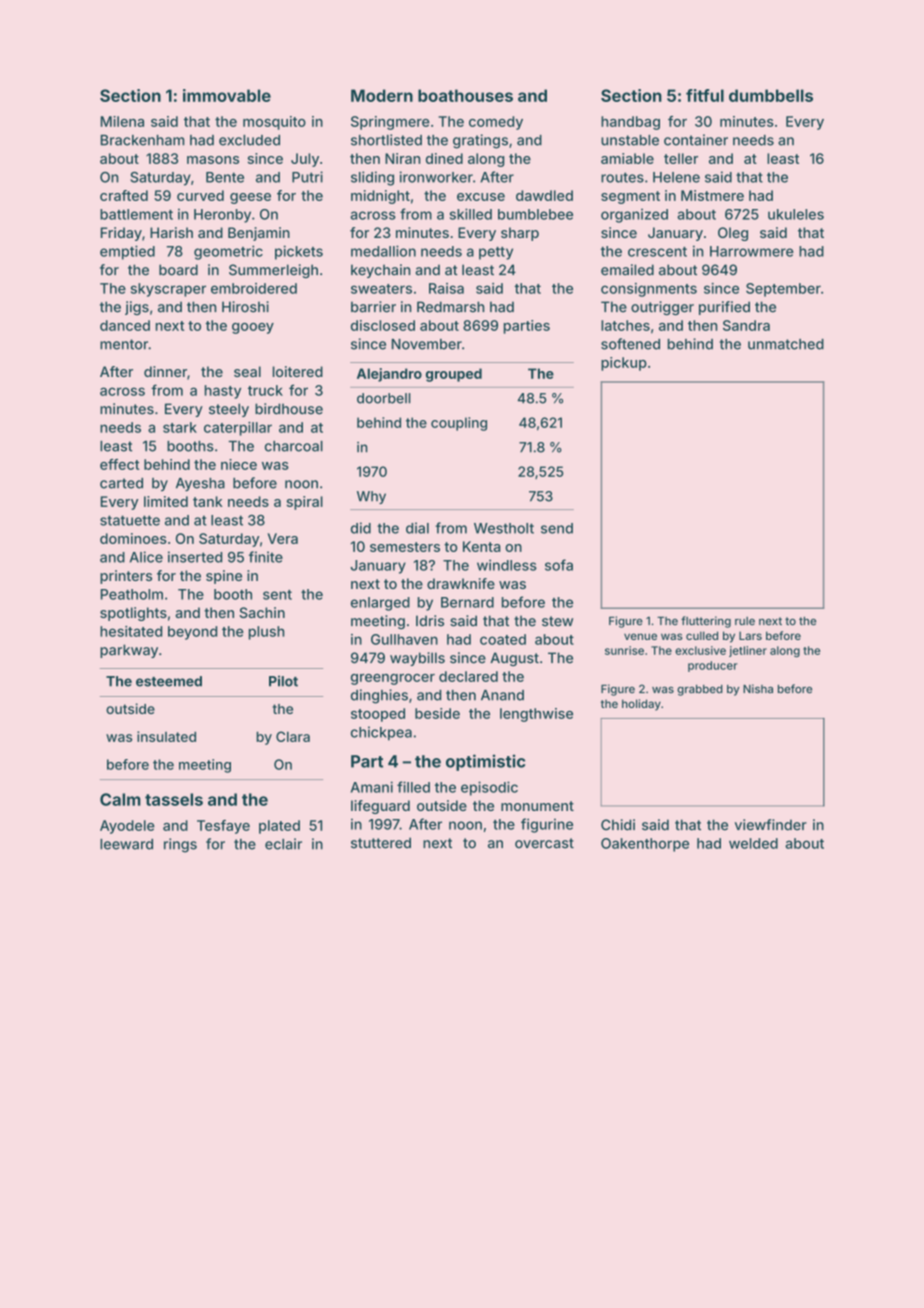 The image size is (924, 1308). What do you see at coordinates (465, 95) in the image?
I see `boathouses` at bounding box center [465, 95].
